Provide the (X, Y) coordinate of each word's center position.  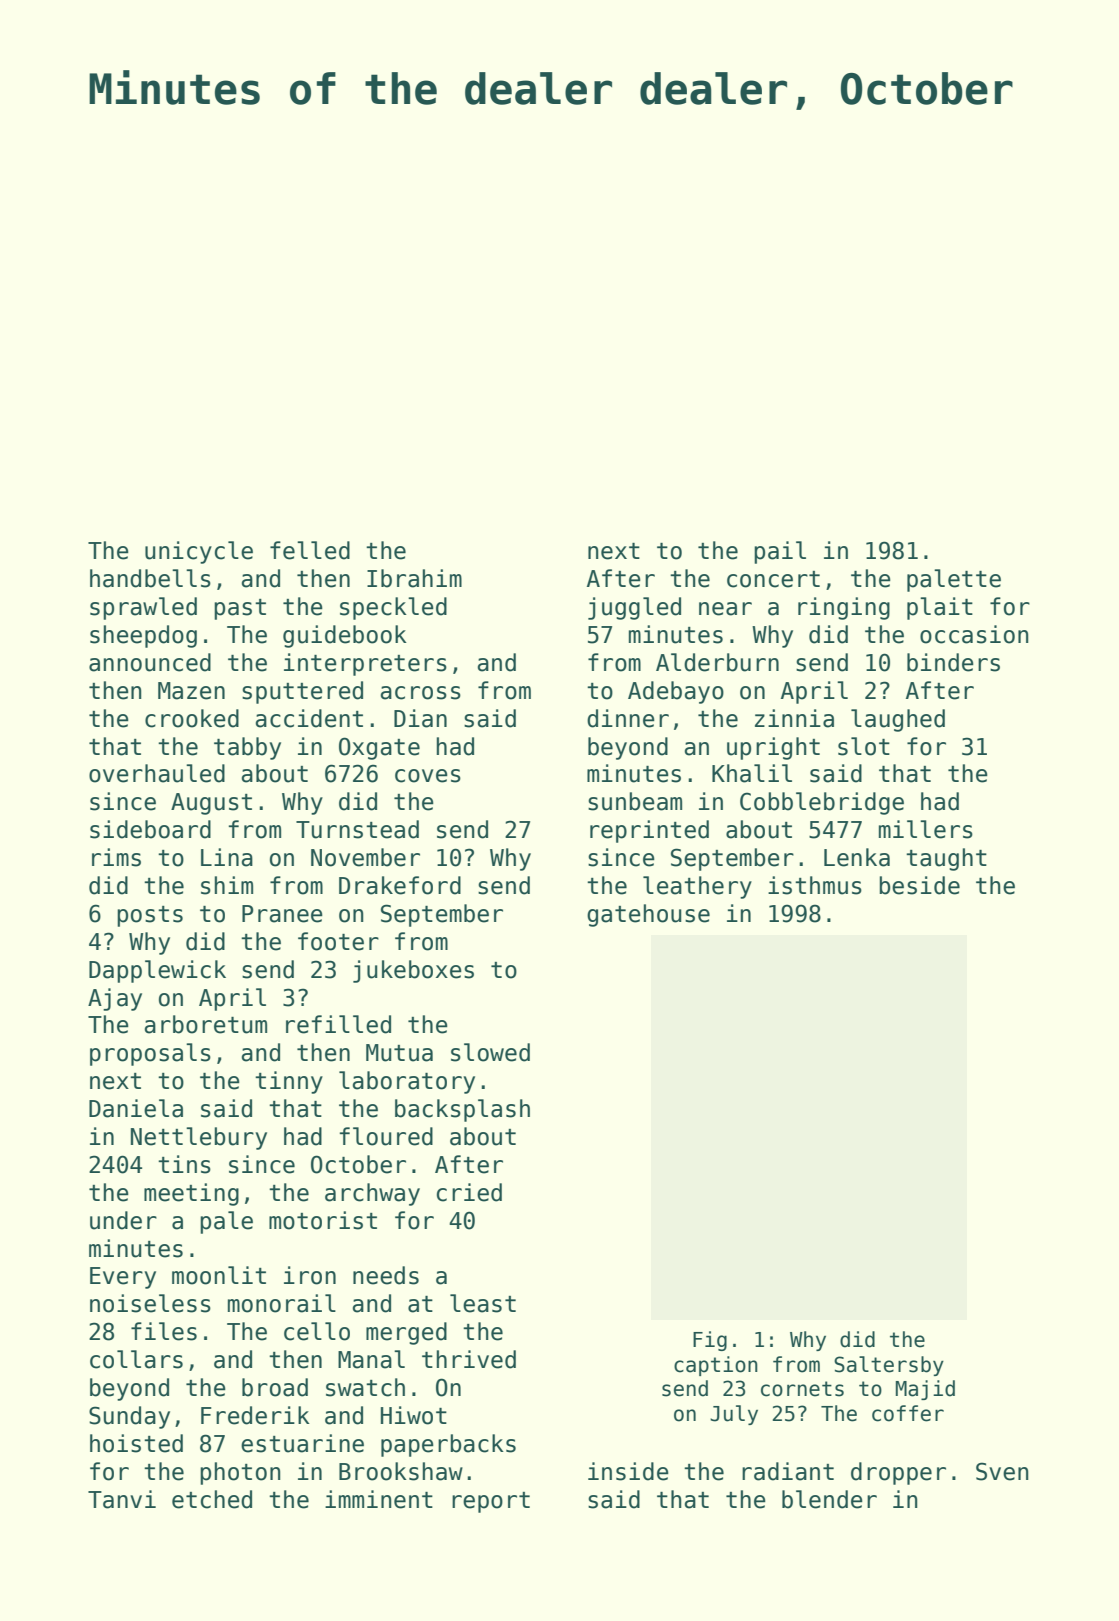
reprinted (649, 831)
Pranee (282, 914)
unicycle (199, 552)
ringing (844, 608)
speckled (393, 608)
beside (919, 885)
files (164, 1331)
